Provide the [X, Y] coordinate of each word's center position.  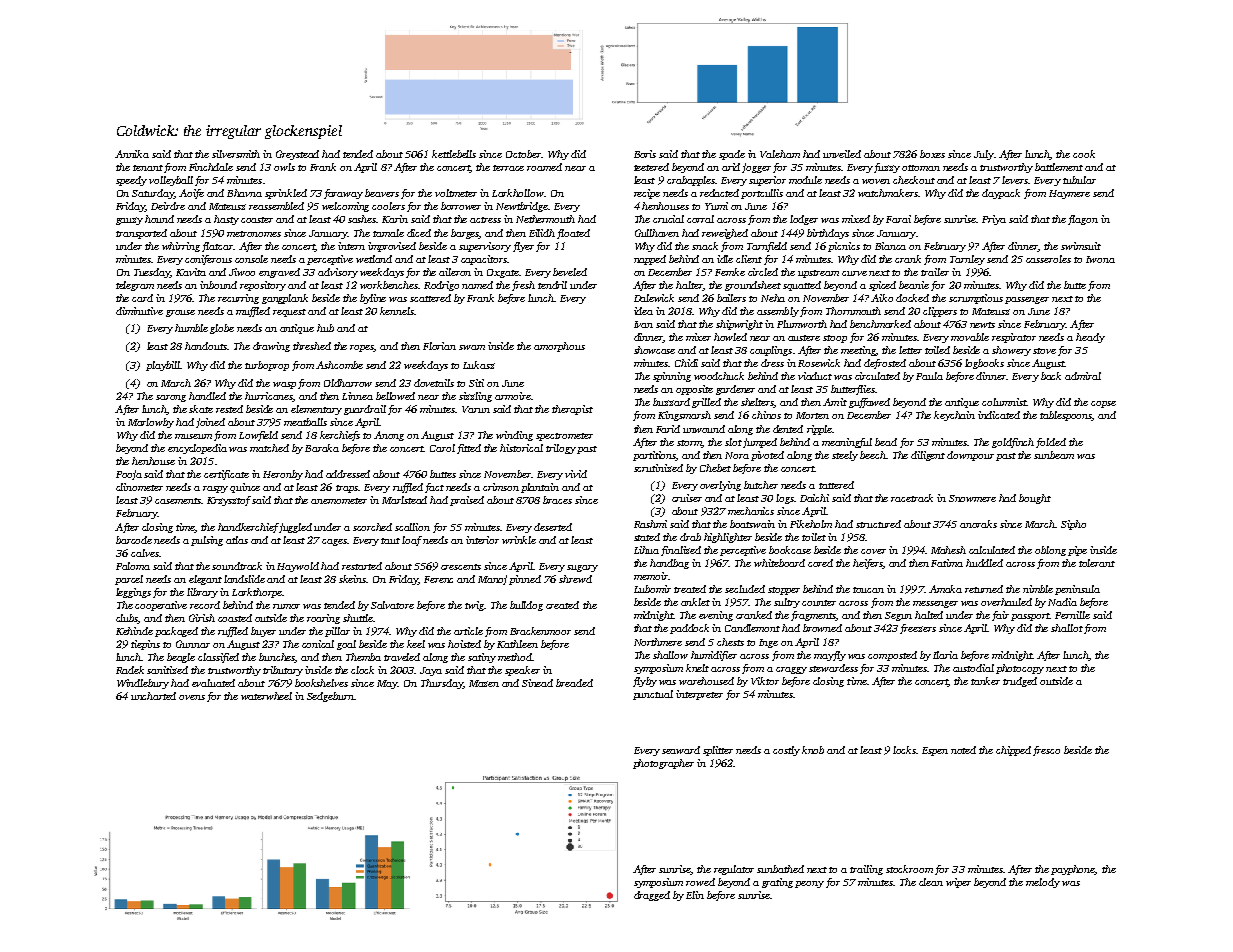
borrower [461, 206]
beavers [382, 193]
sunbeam [1054, 455]
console [251, 259]
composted [892, 656]
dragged [652, 896]
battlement [1059, 167]
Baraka [322, 448]
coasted [235, 618]
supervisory [485, 247]
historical [521, 448]
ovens [192, 697]
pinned [525, 580]
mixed [856, 219]
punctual [653, 695]
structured [878, 524]
